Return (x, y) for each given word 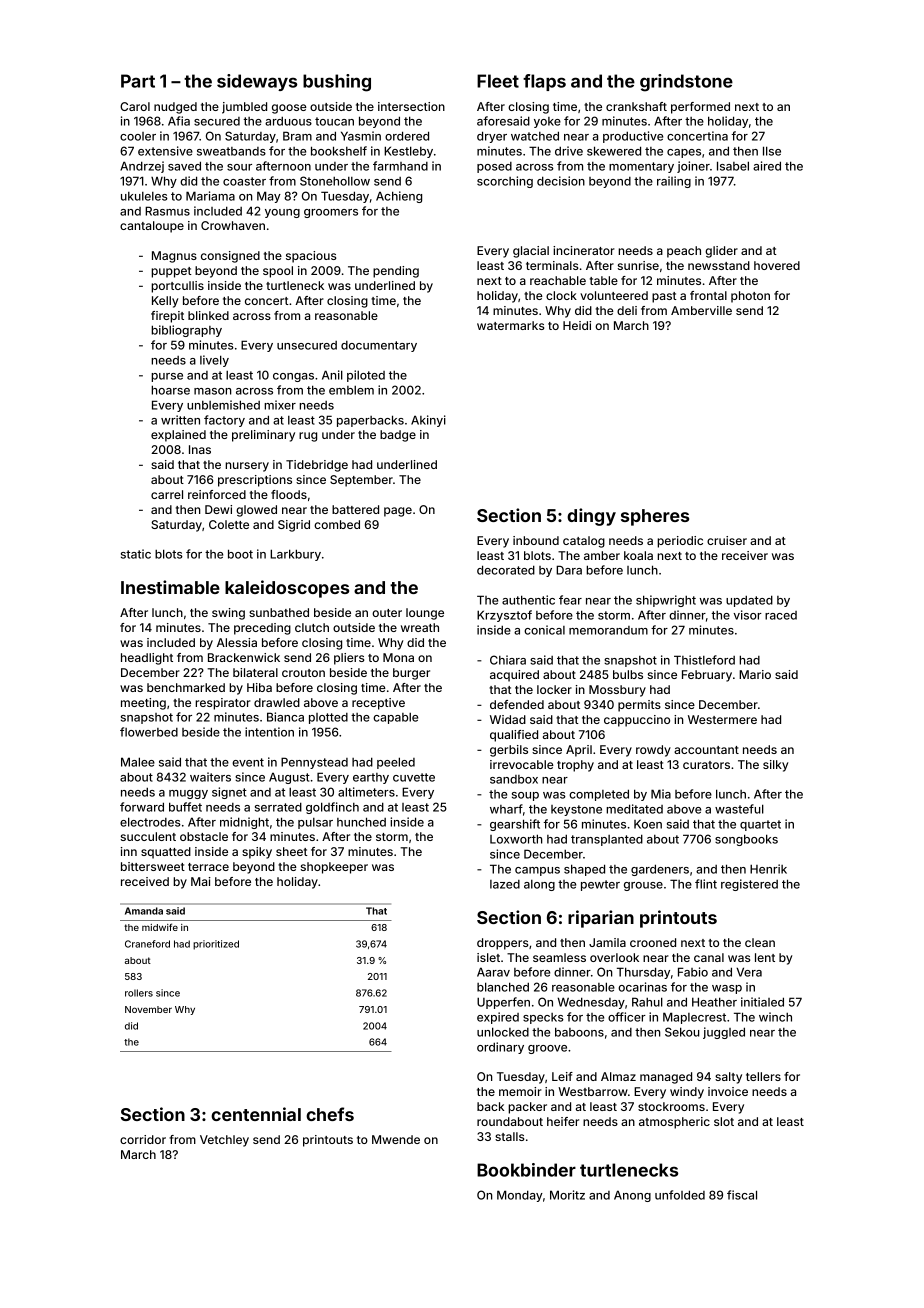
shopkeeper (334, 868)
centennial (256, 1114)
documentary (379, 346)
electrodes (150, 822)
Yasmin (361, 136)
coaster (244, 181)
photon (750, 297)
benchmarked (186, 687)
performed (700, 108)
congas (293, 377)
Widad (508, 719)
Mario (755, 674)
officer (627, 1017)
